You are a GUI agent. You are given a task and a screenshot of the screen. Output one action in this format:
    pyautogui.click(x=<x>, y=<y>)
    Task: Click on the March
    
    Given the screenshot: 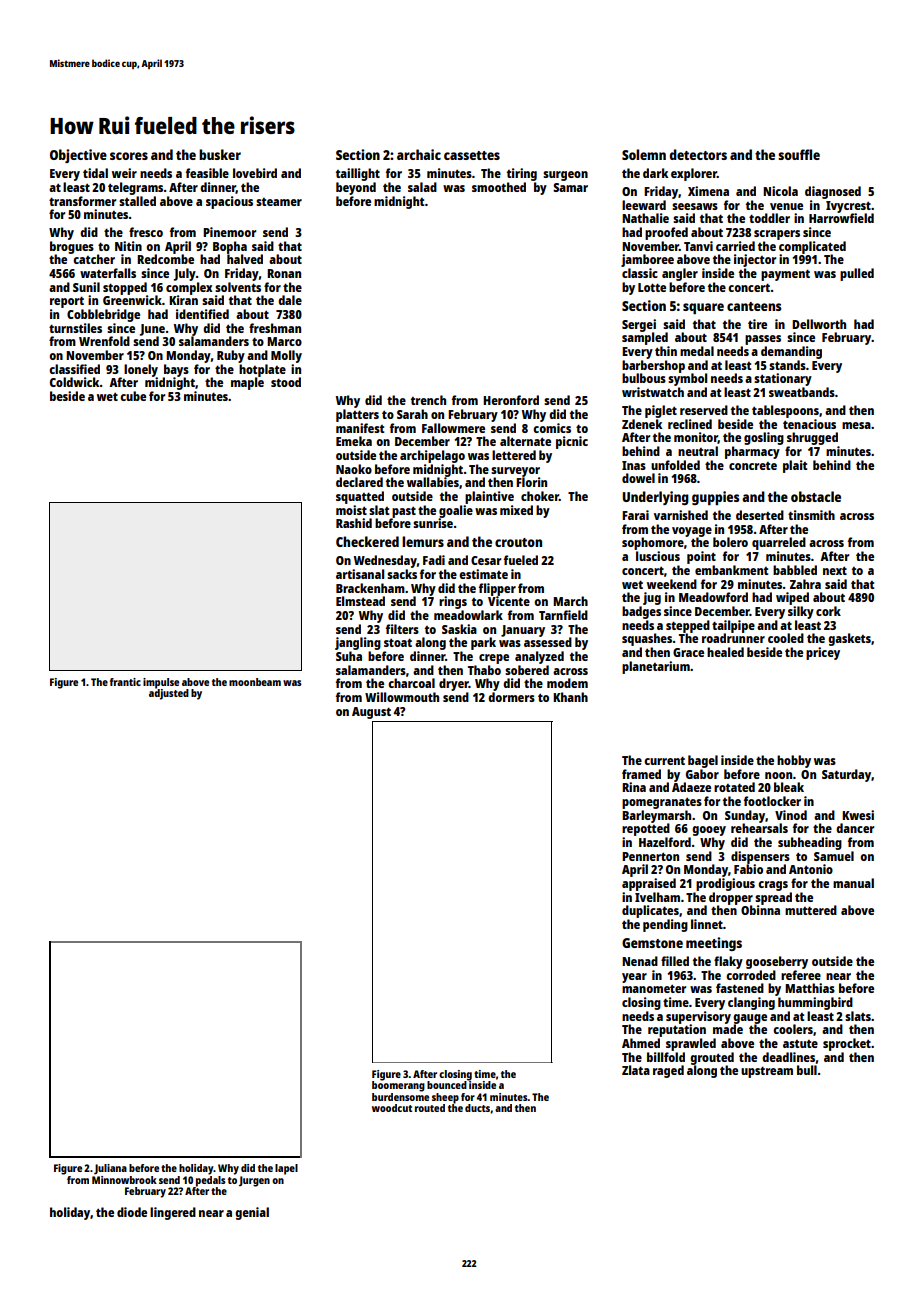 What is the action you would take?
    pyautogui.click(x=570, y=601)
